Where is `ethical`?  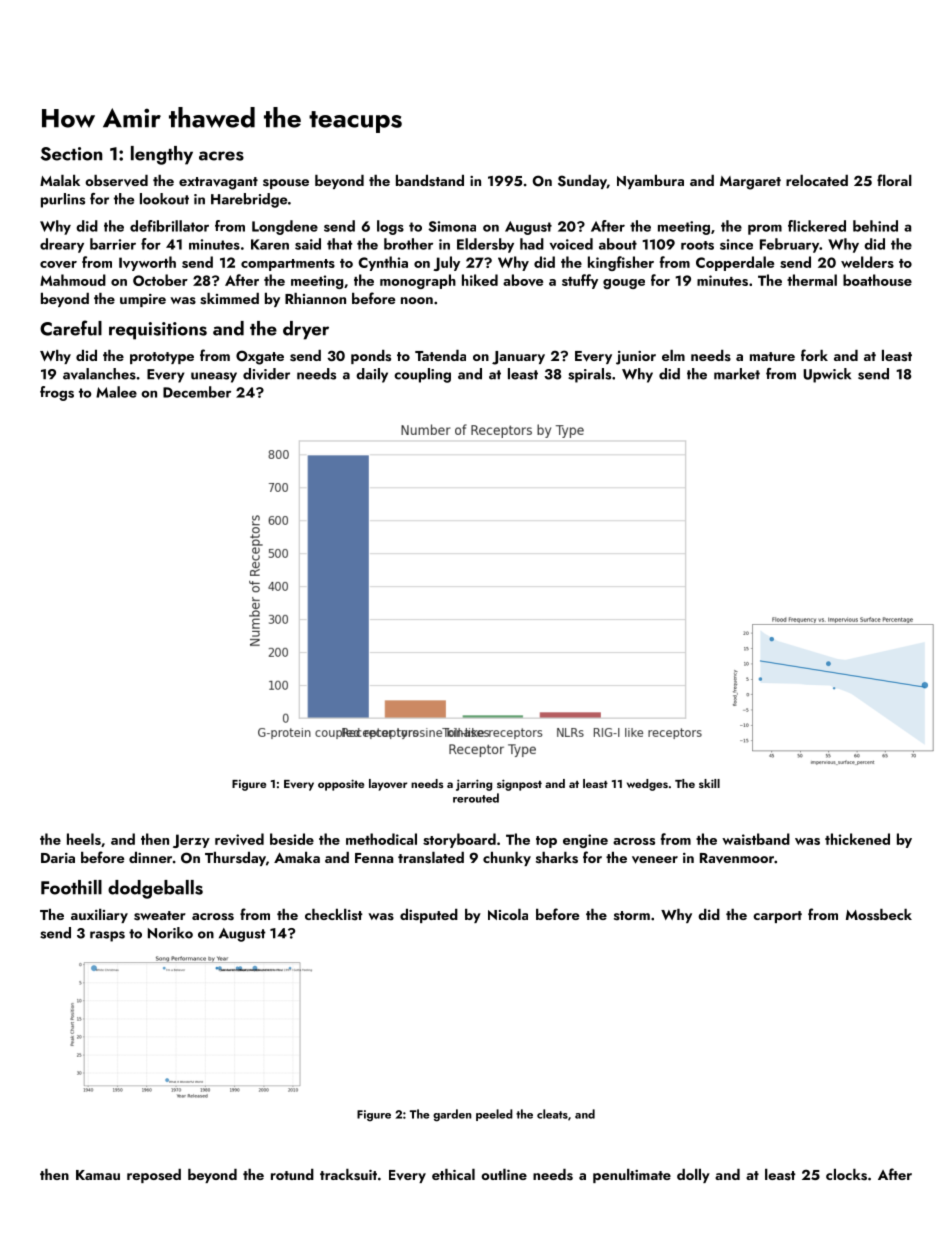
ethical is located at coordinates (453, 1174).
